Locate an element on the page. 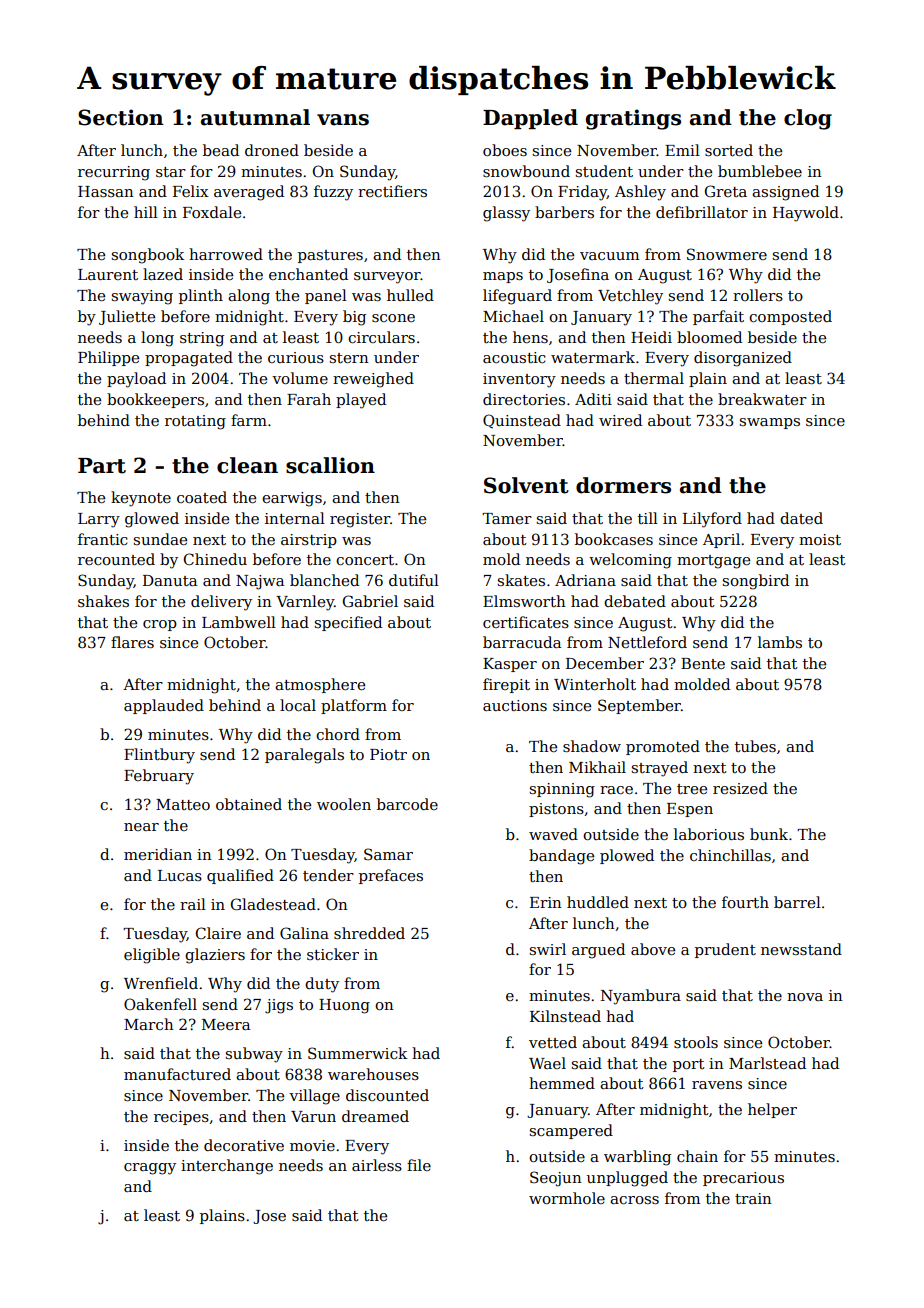 The height and width of the document is (1308, 924). airless is located at coordinates (377, 1165).
